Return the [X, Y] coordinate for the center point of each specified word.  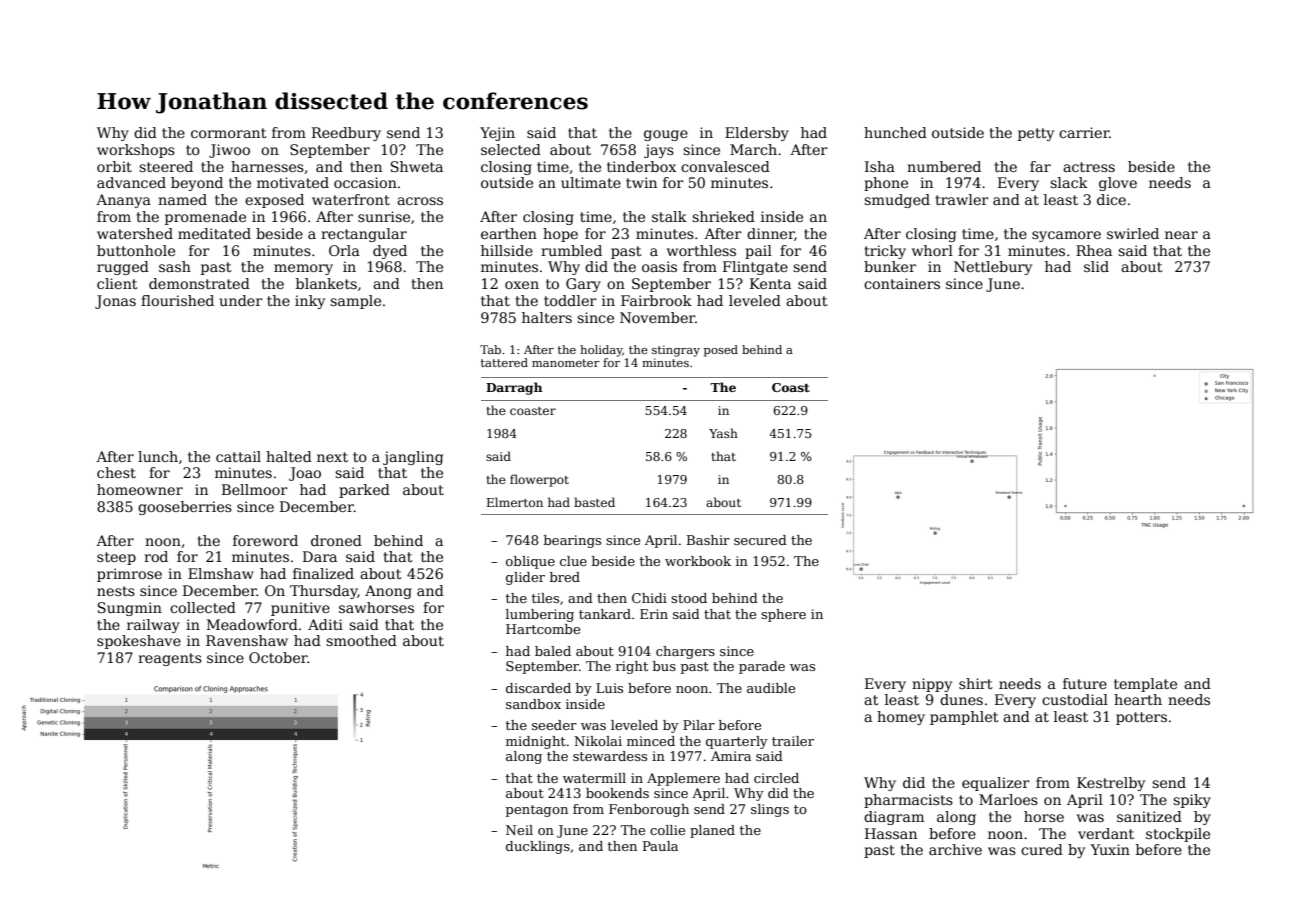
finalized [323, 573]
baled [553, 651]
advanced [131, 182]
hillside [507, 250]
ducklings [538, 847]
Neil [519, 830]
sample [355, 302]
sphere [783, 615]
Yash [723, 433]
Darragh [514, 388]
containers [902, 283]
